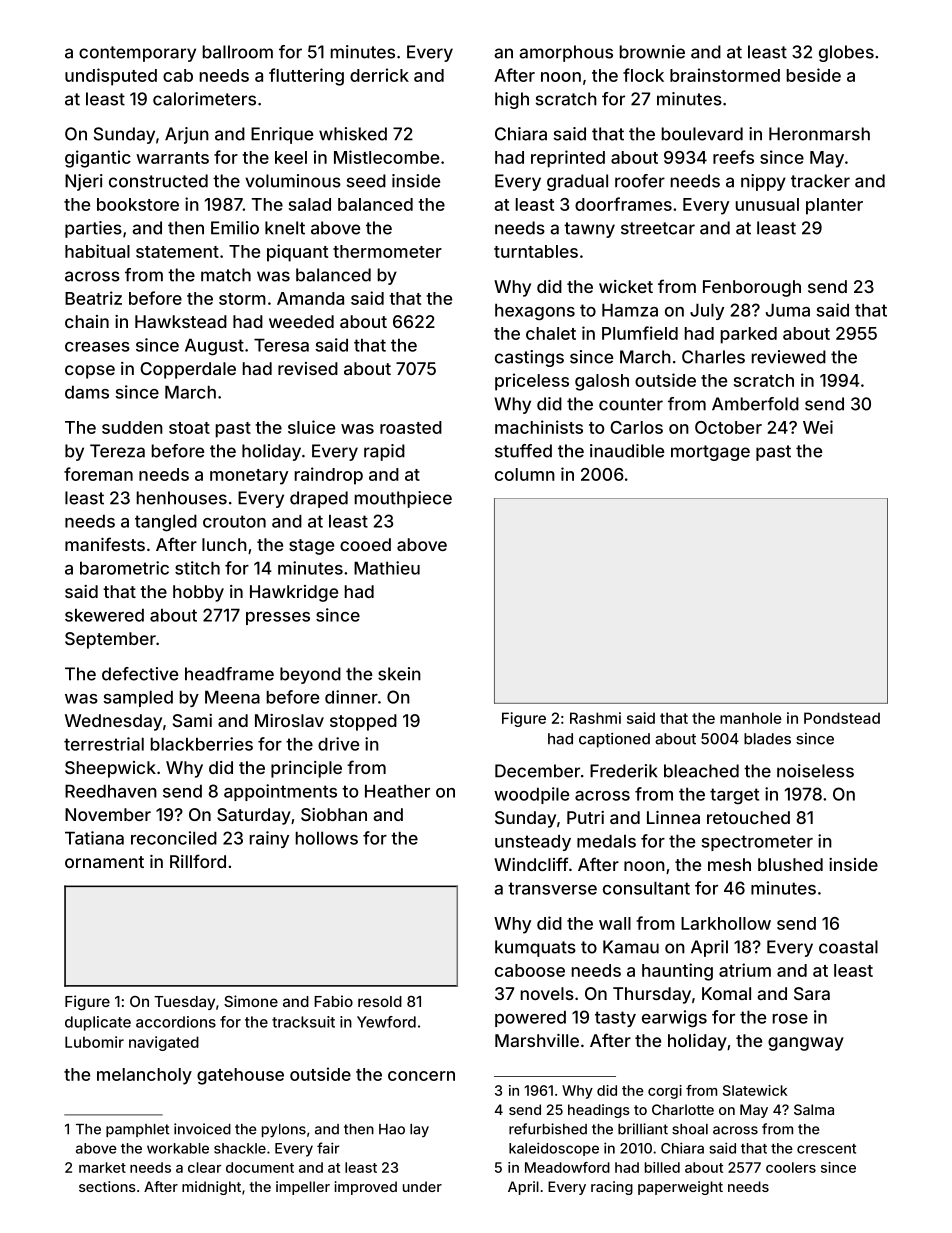 This page has height=1233, width=952. What do you see at coordinates (351, 697) in the page?
I see `dinner` at bounding box center [351, 697].
